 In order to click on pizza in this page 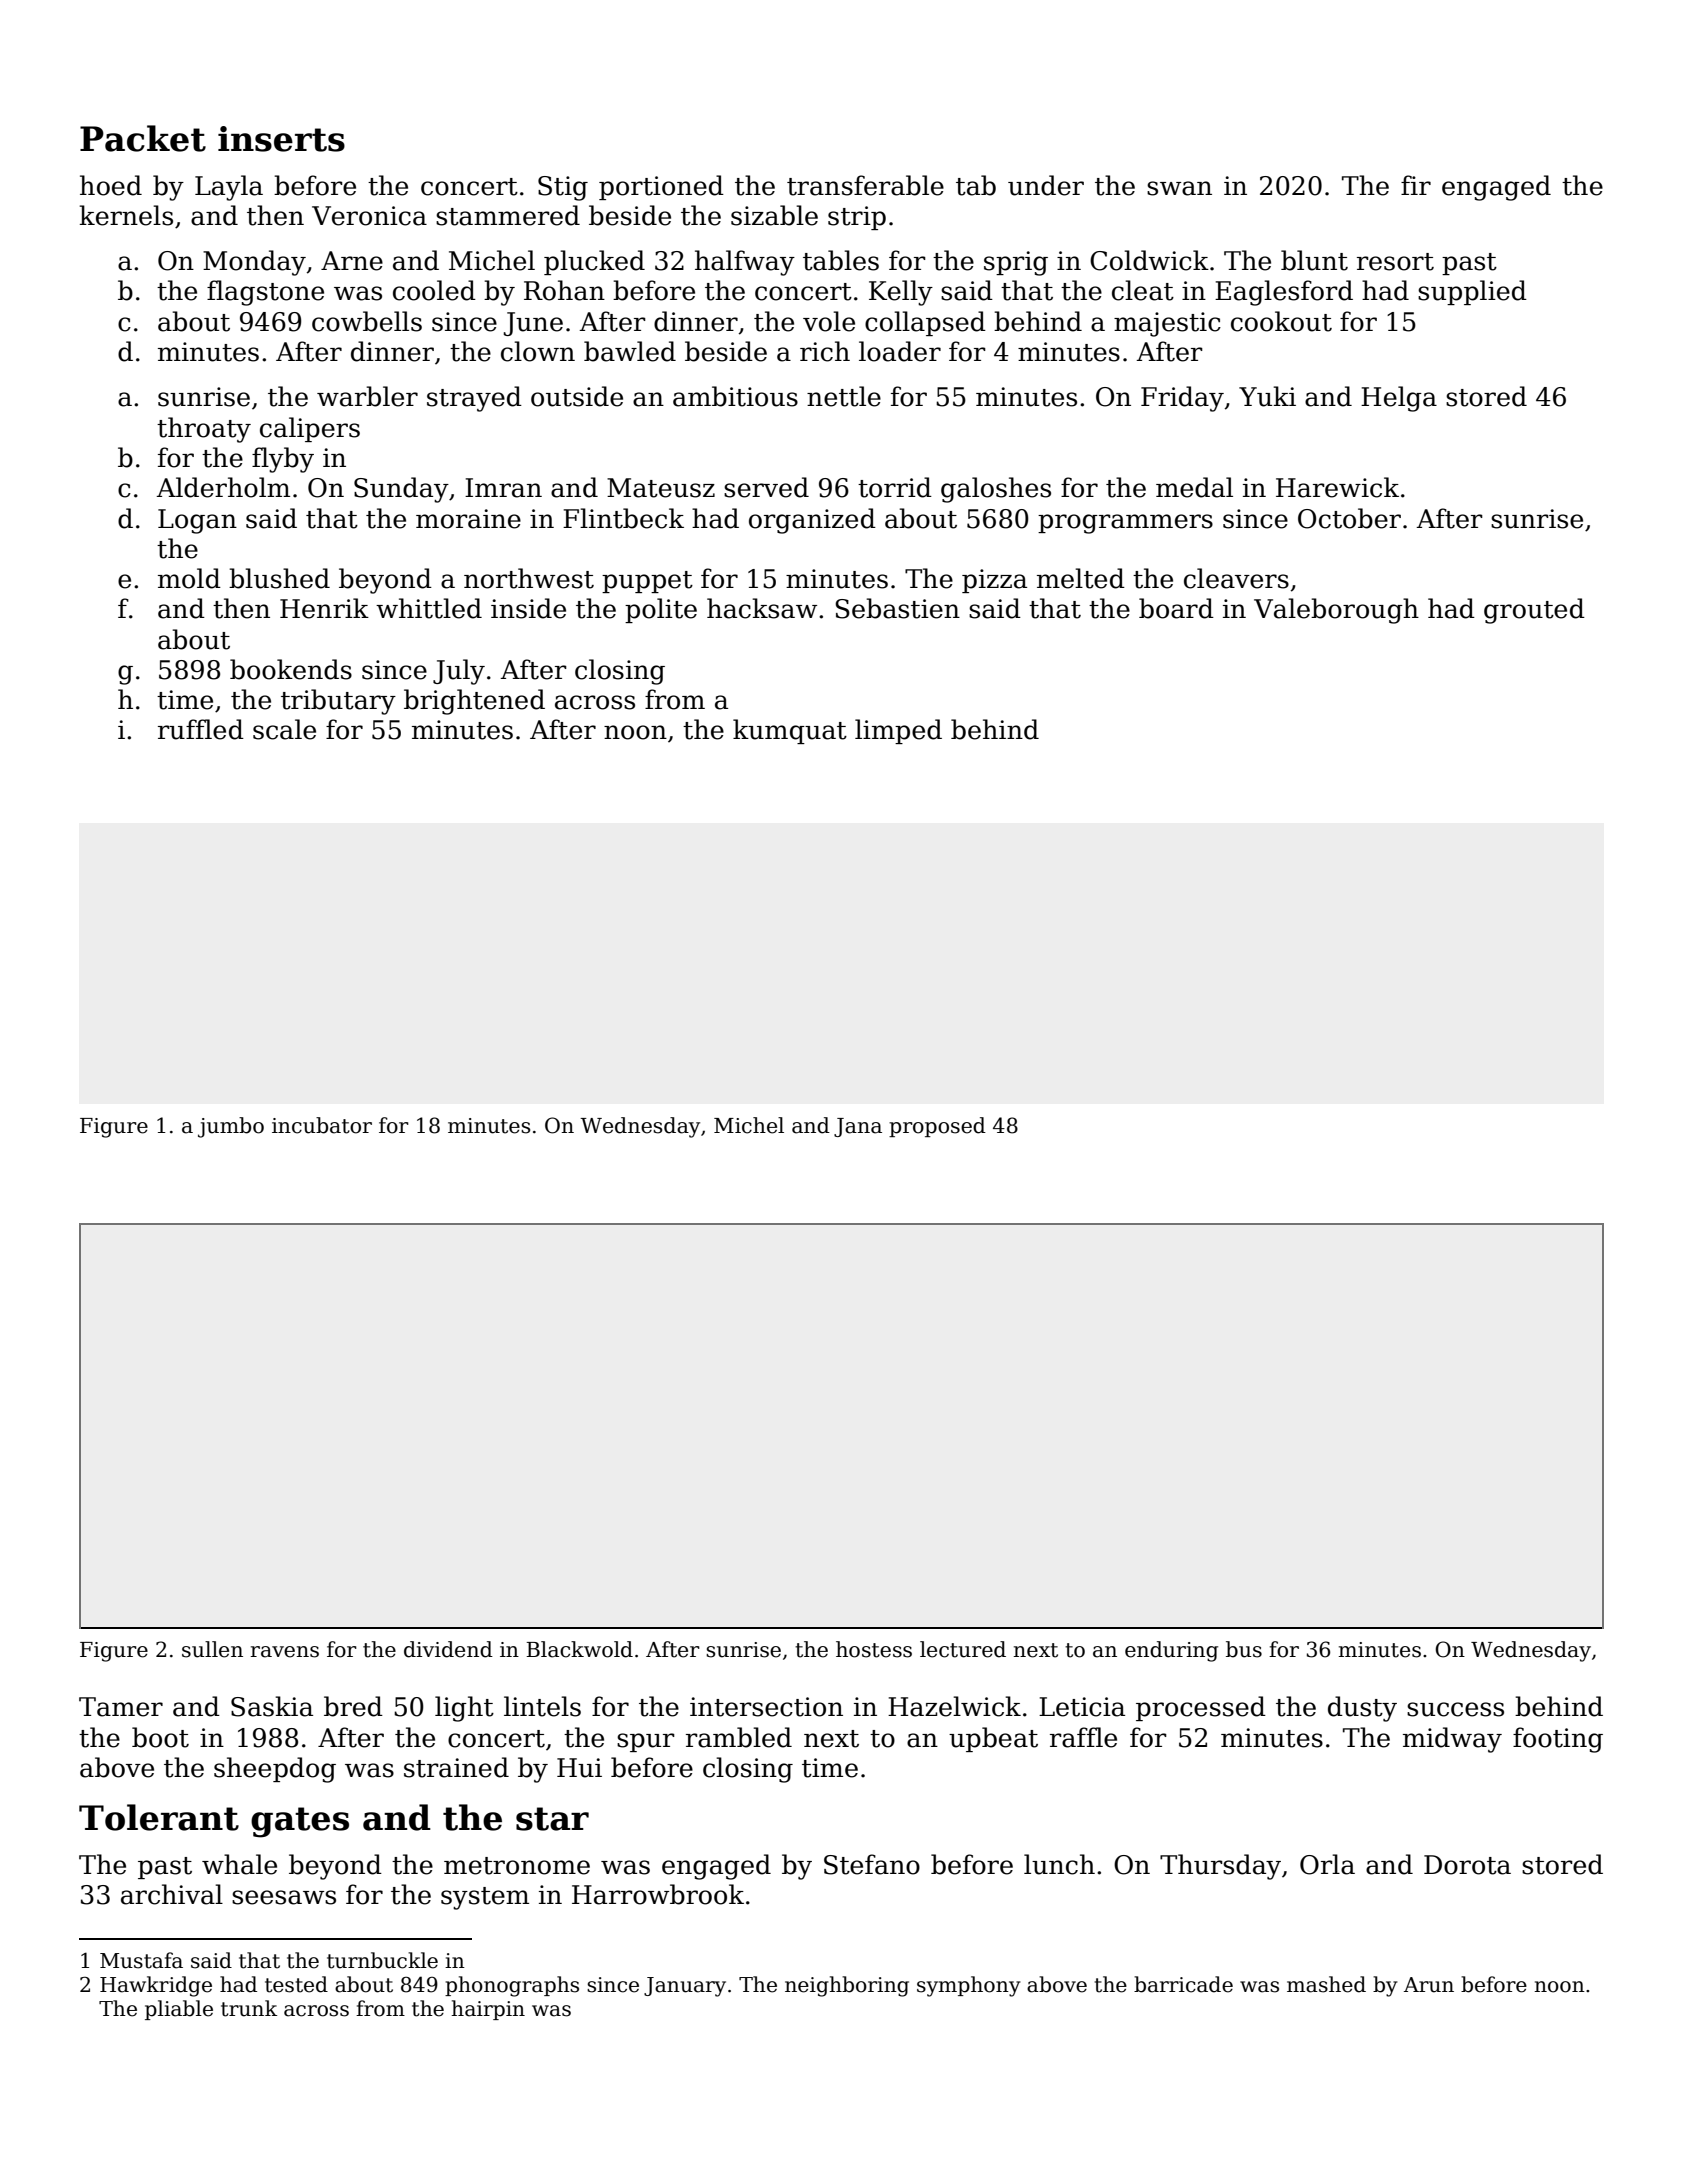, I will do `click(994, 581)`.
